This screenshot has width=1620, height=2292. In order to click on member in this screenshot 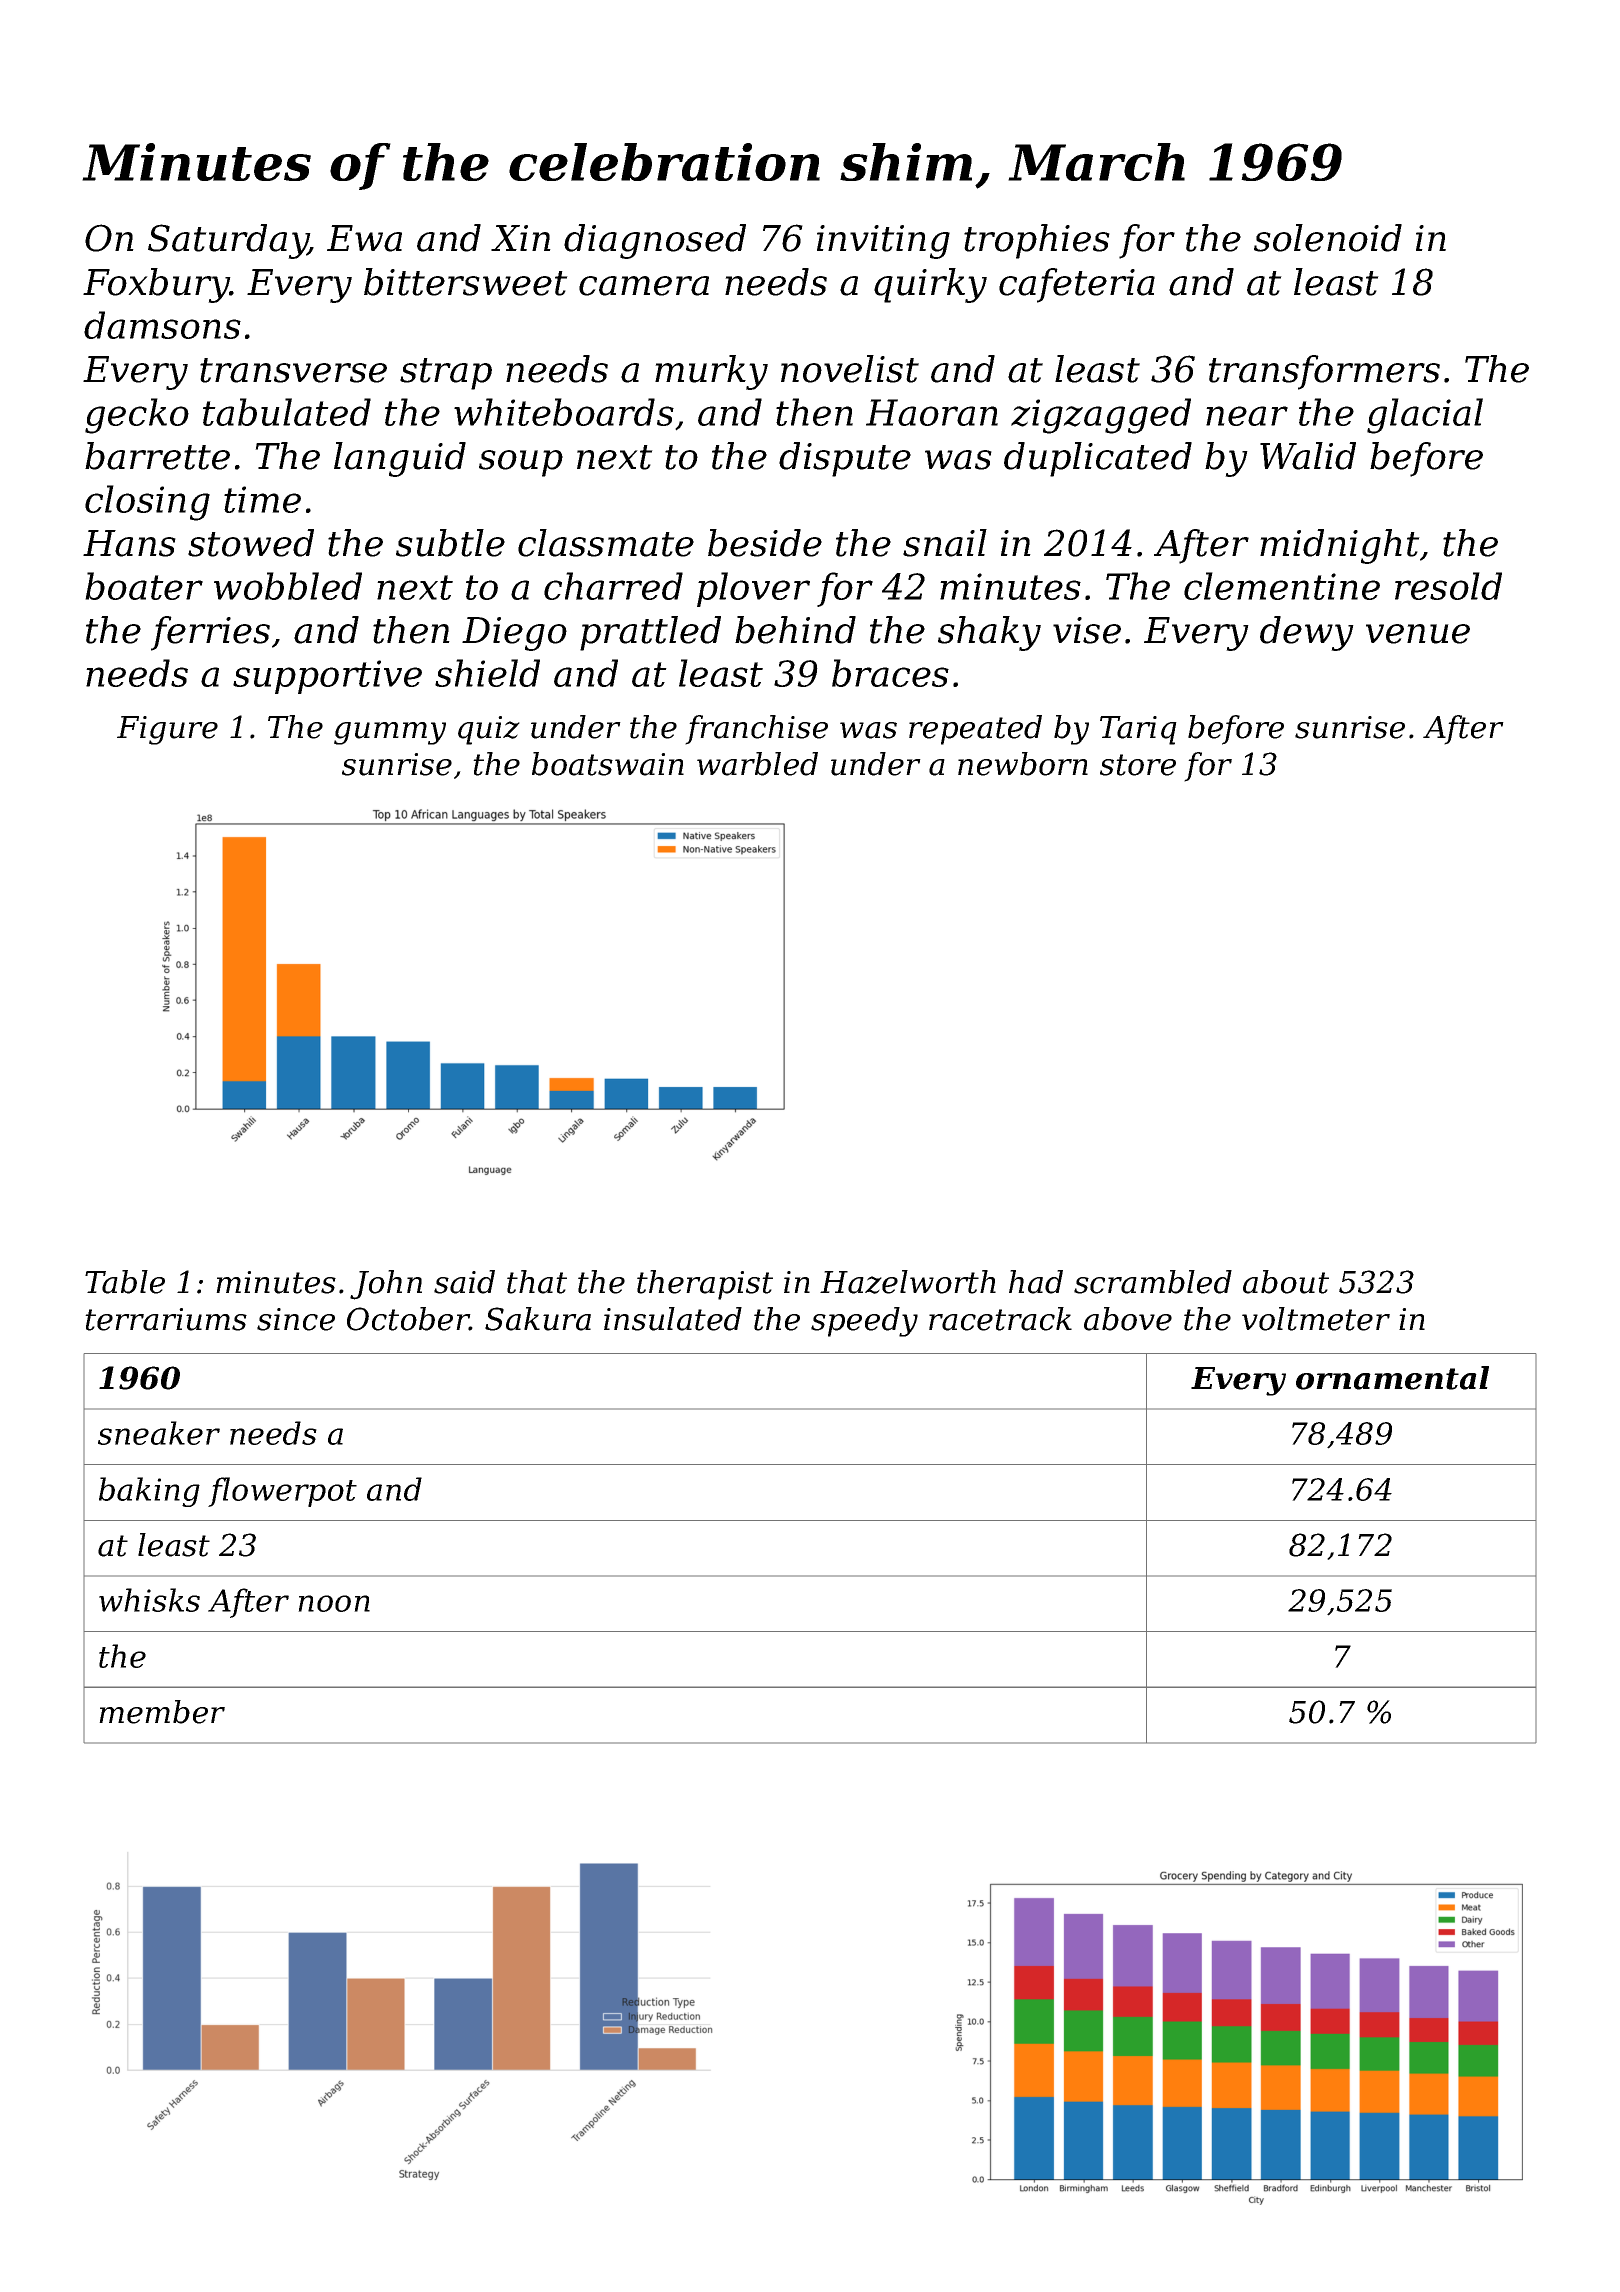, I will do `click(162, 1712)`.
